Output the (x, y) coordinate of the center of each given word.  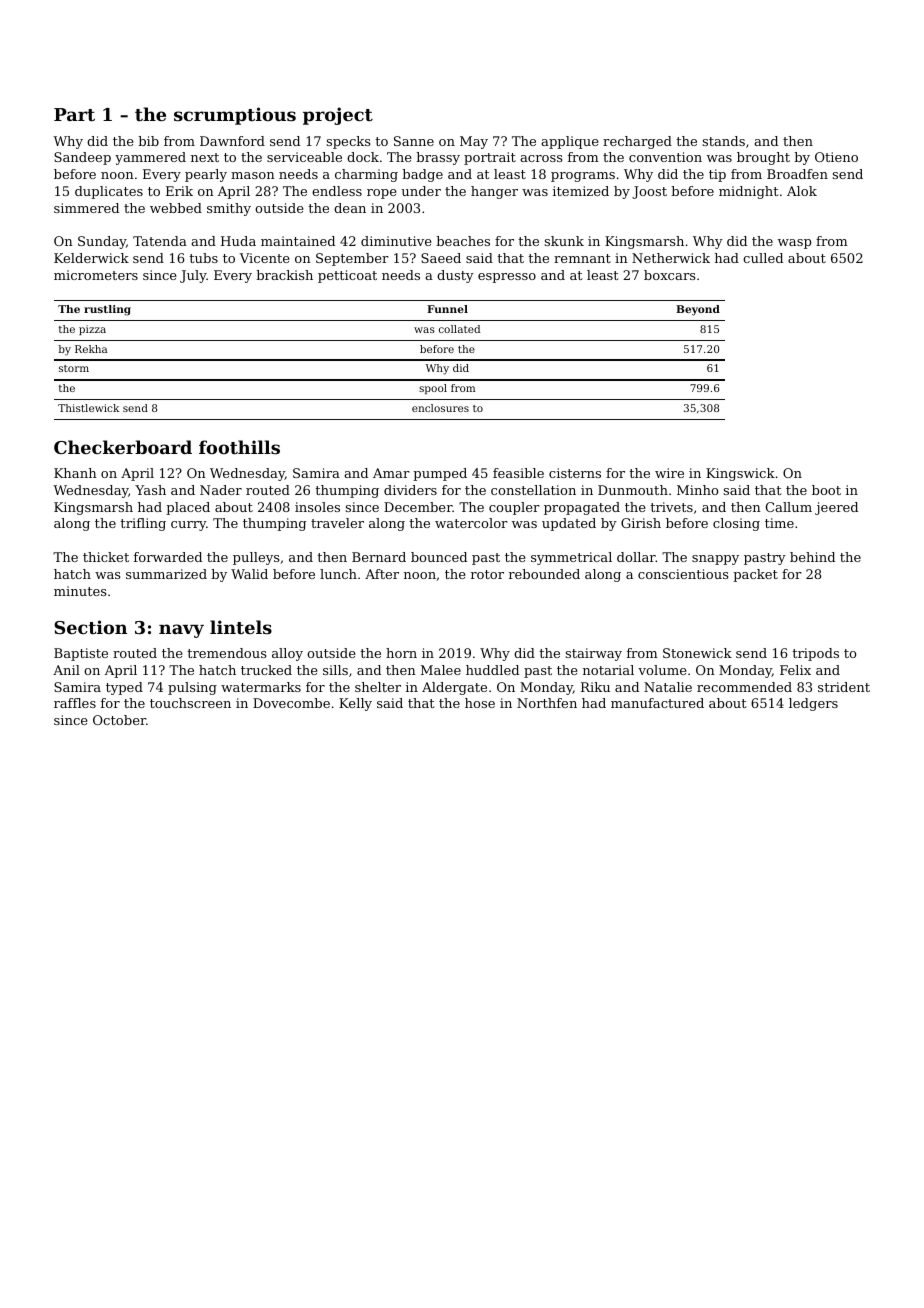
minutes (80, 591)
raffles (75, 703)
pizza (92, 330)
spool (433, 389)
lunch (338, 574)
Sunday (102, 242)
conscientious (683, 574)
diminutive (396, 241)
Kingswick (740, 474)
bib (148, 141)
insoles (317, 507)
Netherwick (671, 258)
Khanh (75, 473)
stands (724, 141)
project (338, 116)
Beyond (698, 310)
